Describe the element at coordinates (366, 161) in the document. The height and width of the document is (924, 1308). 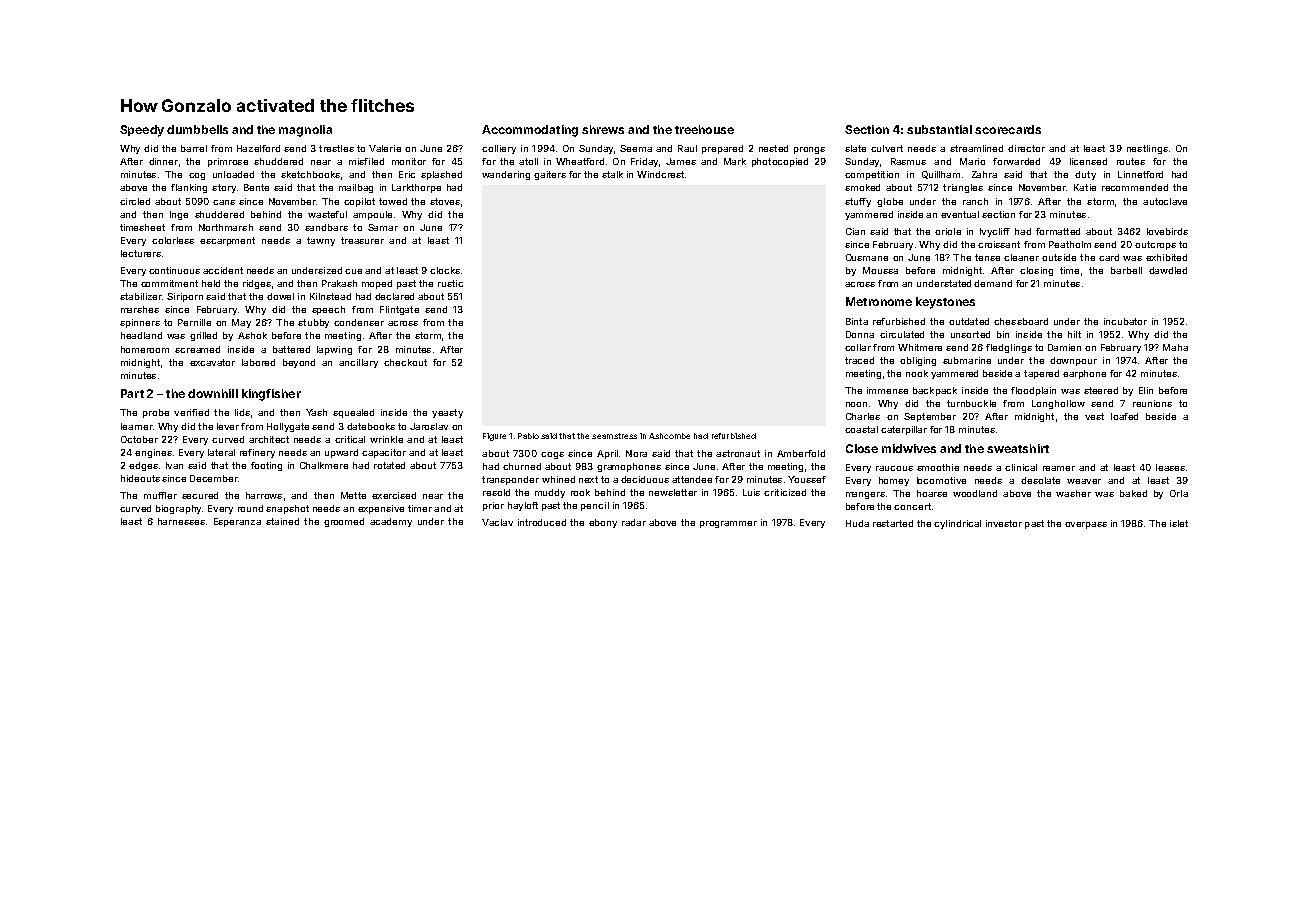
I see `misfiled` at that location.
